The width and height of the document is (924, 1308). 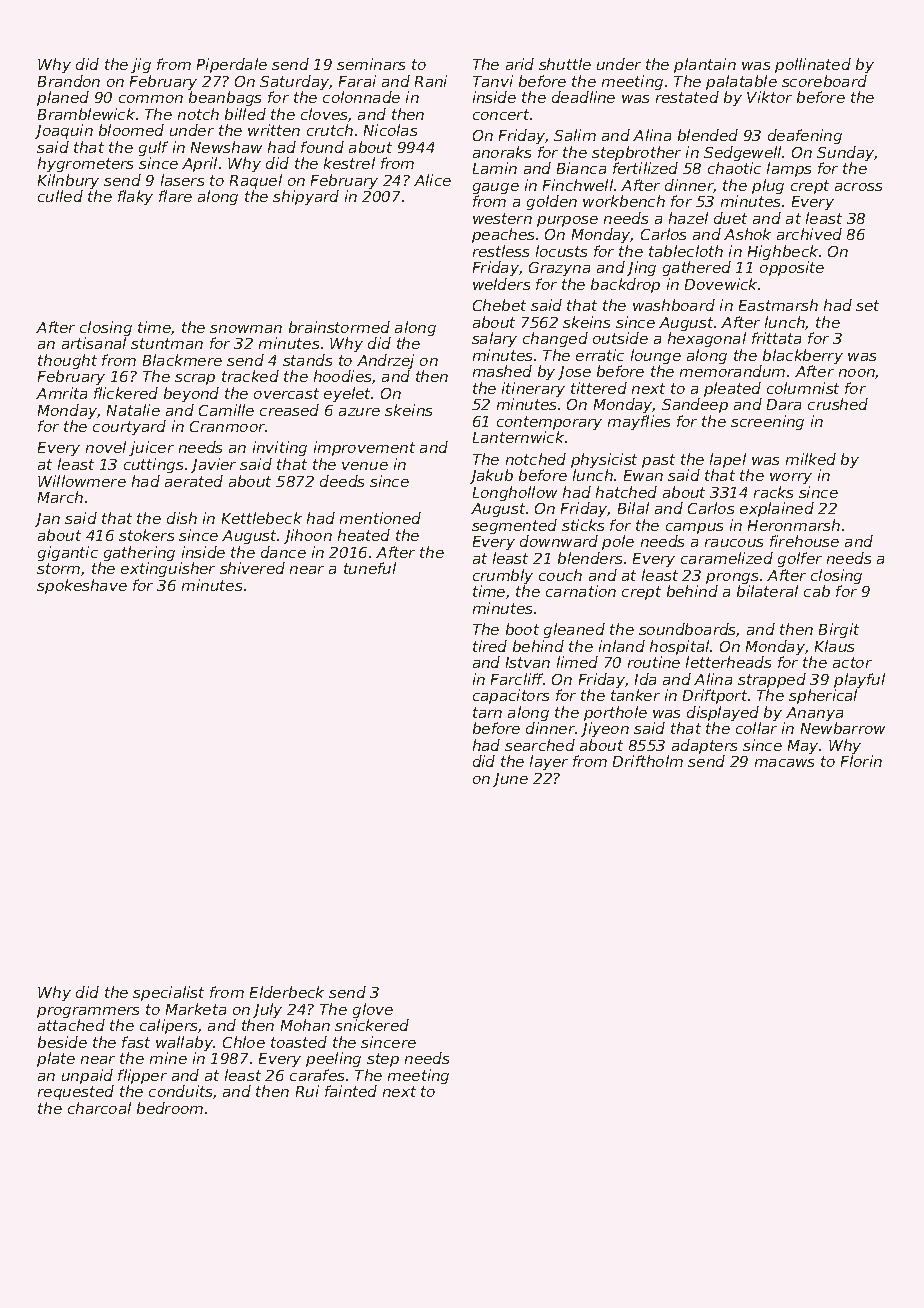 I want to click on culled, so click(x=60, y=196).
